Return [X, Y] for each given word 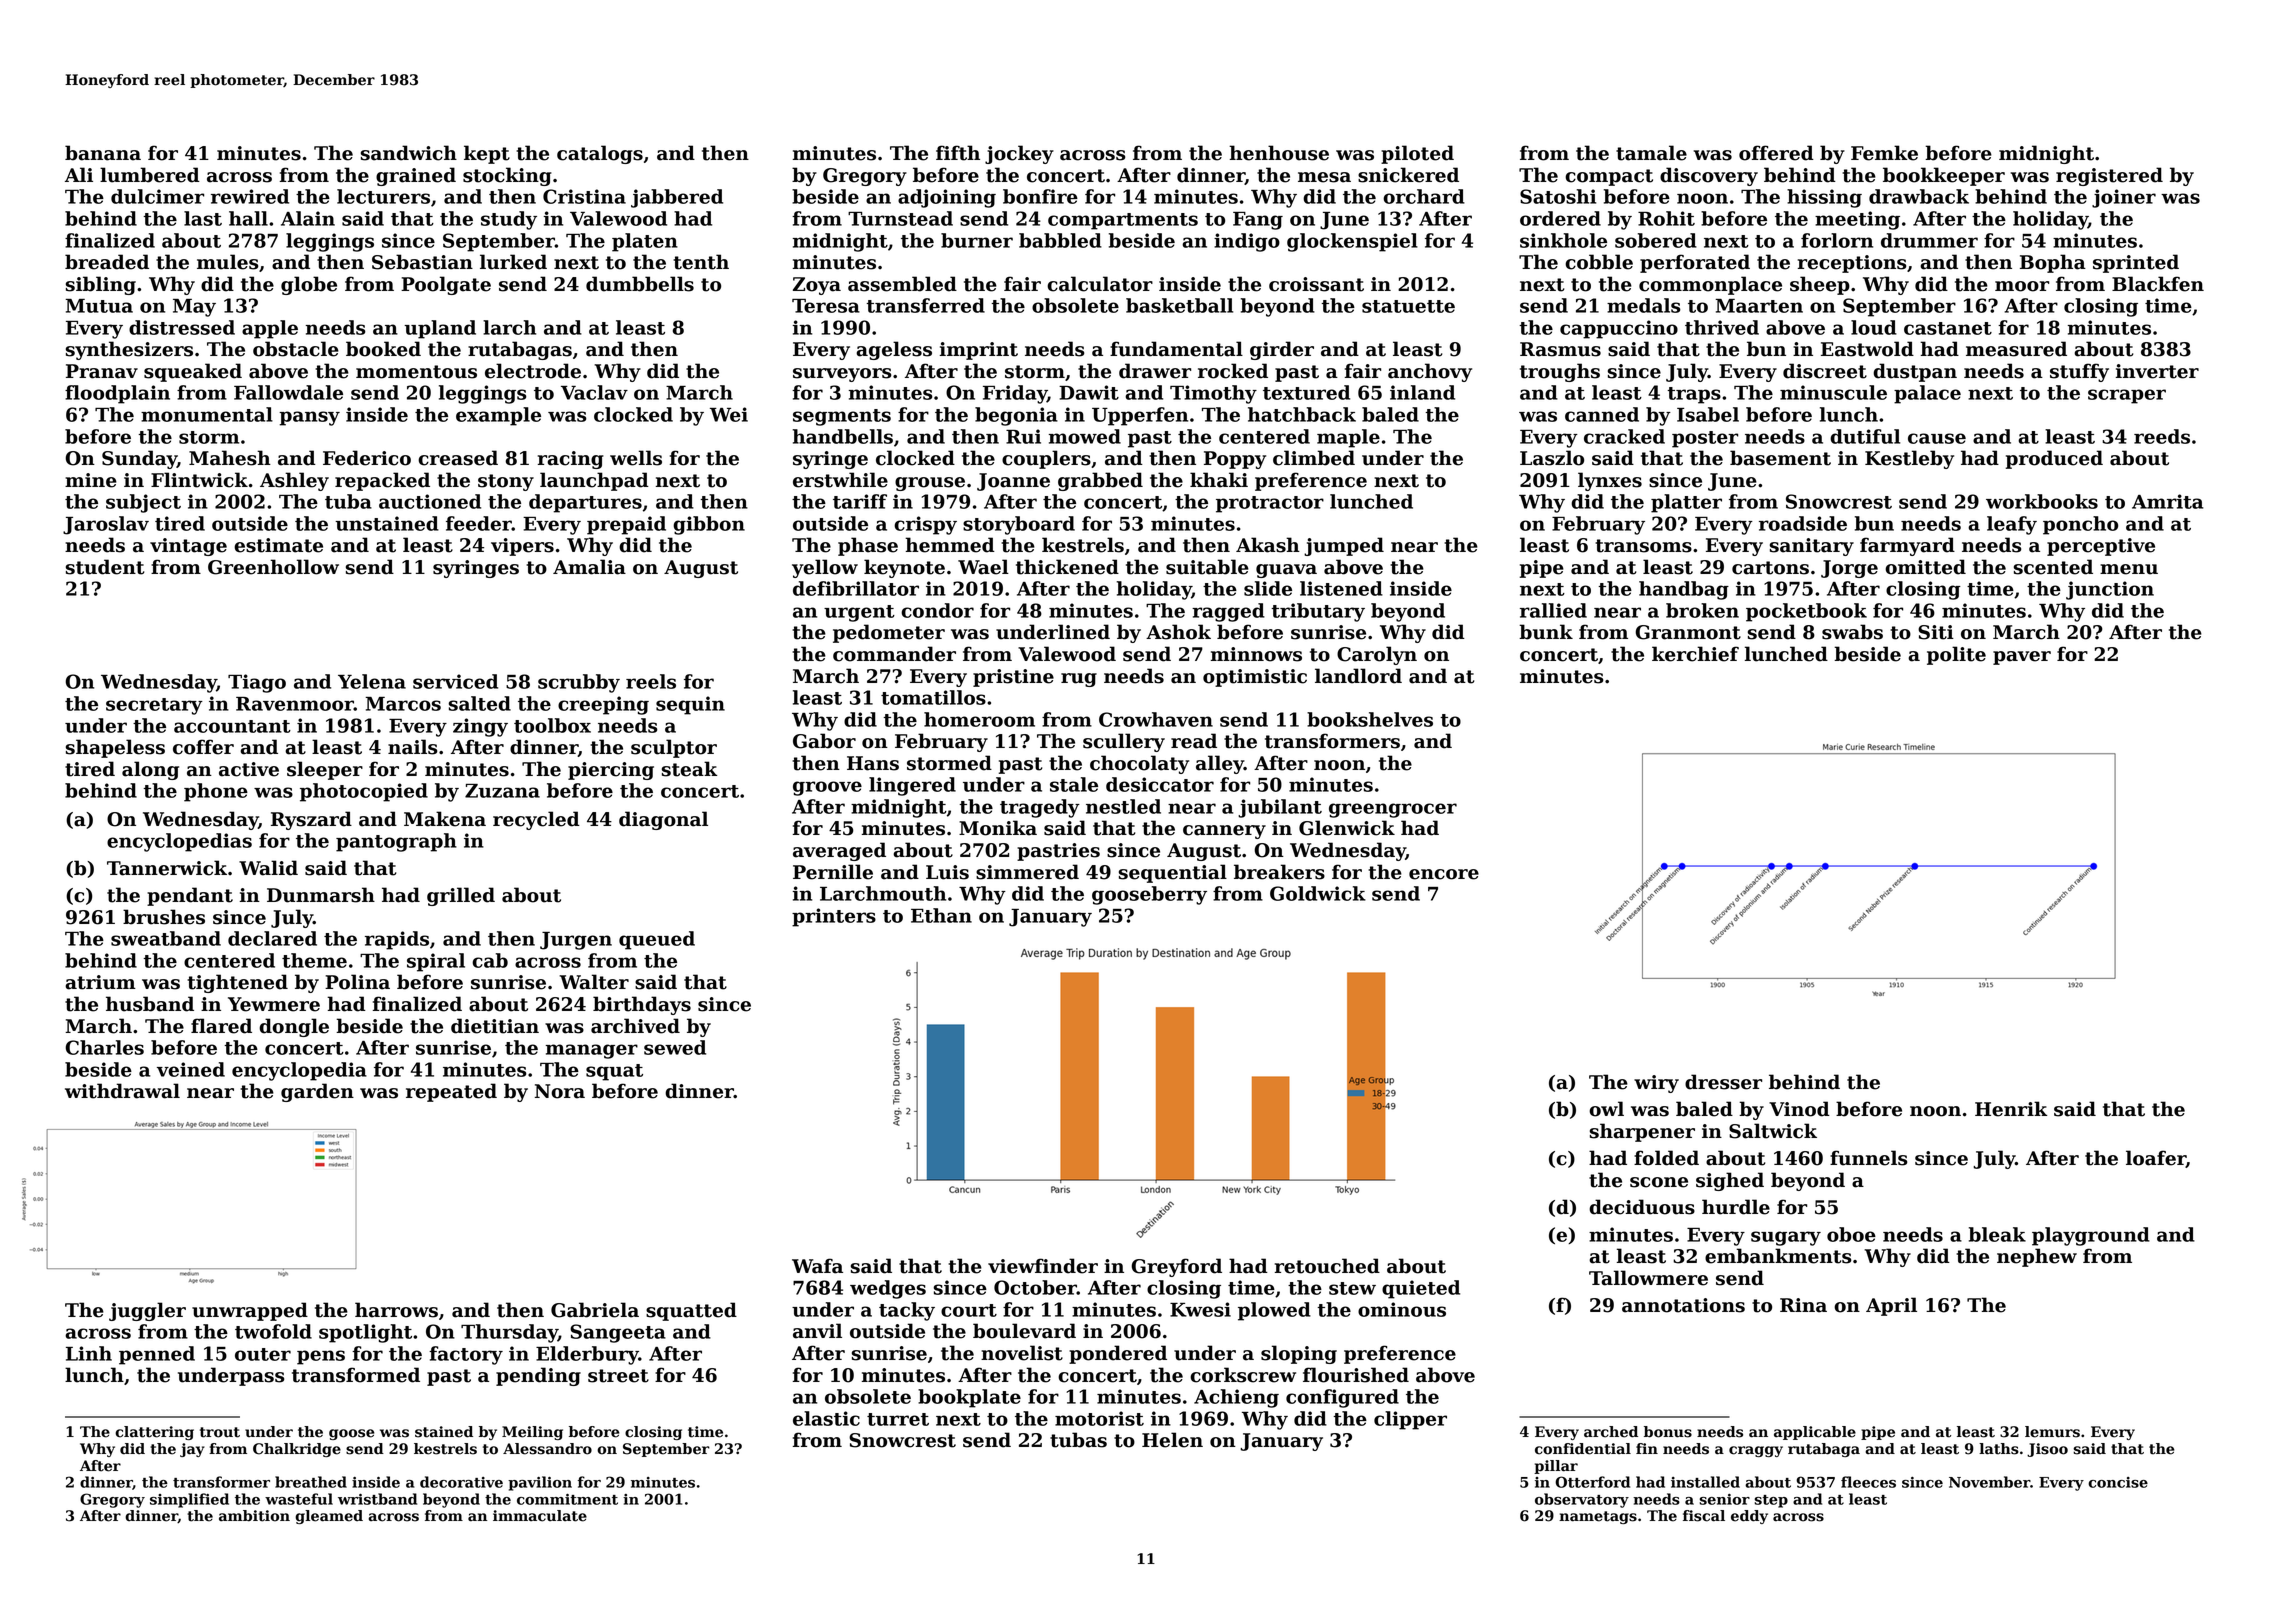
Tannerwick [167, 868]
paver [2022, 658]
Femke [1884, 153]
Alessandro [547, 1449]
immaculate [540, 1516]
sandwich [409, 153]
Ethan [941, 915]
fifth [958, 153]
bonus [1668, 1432]
